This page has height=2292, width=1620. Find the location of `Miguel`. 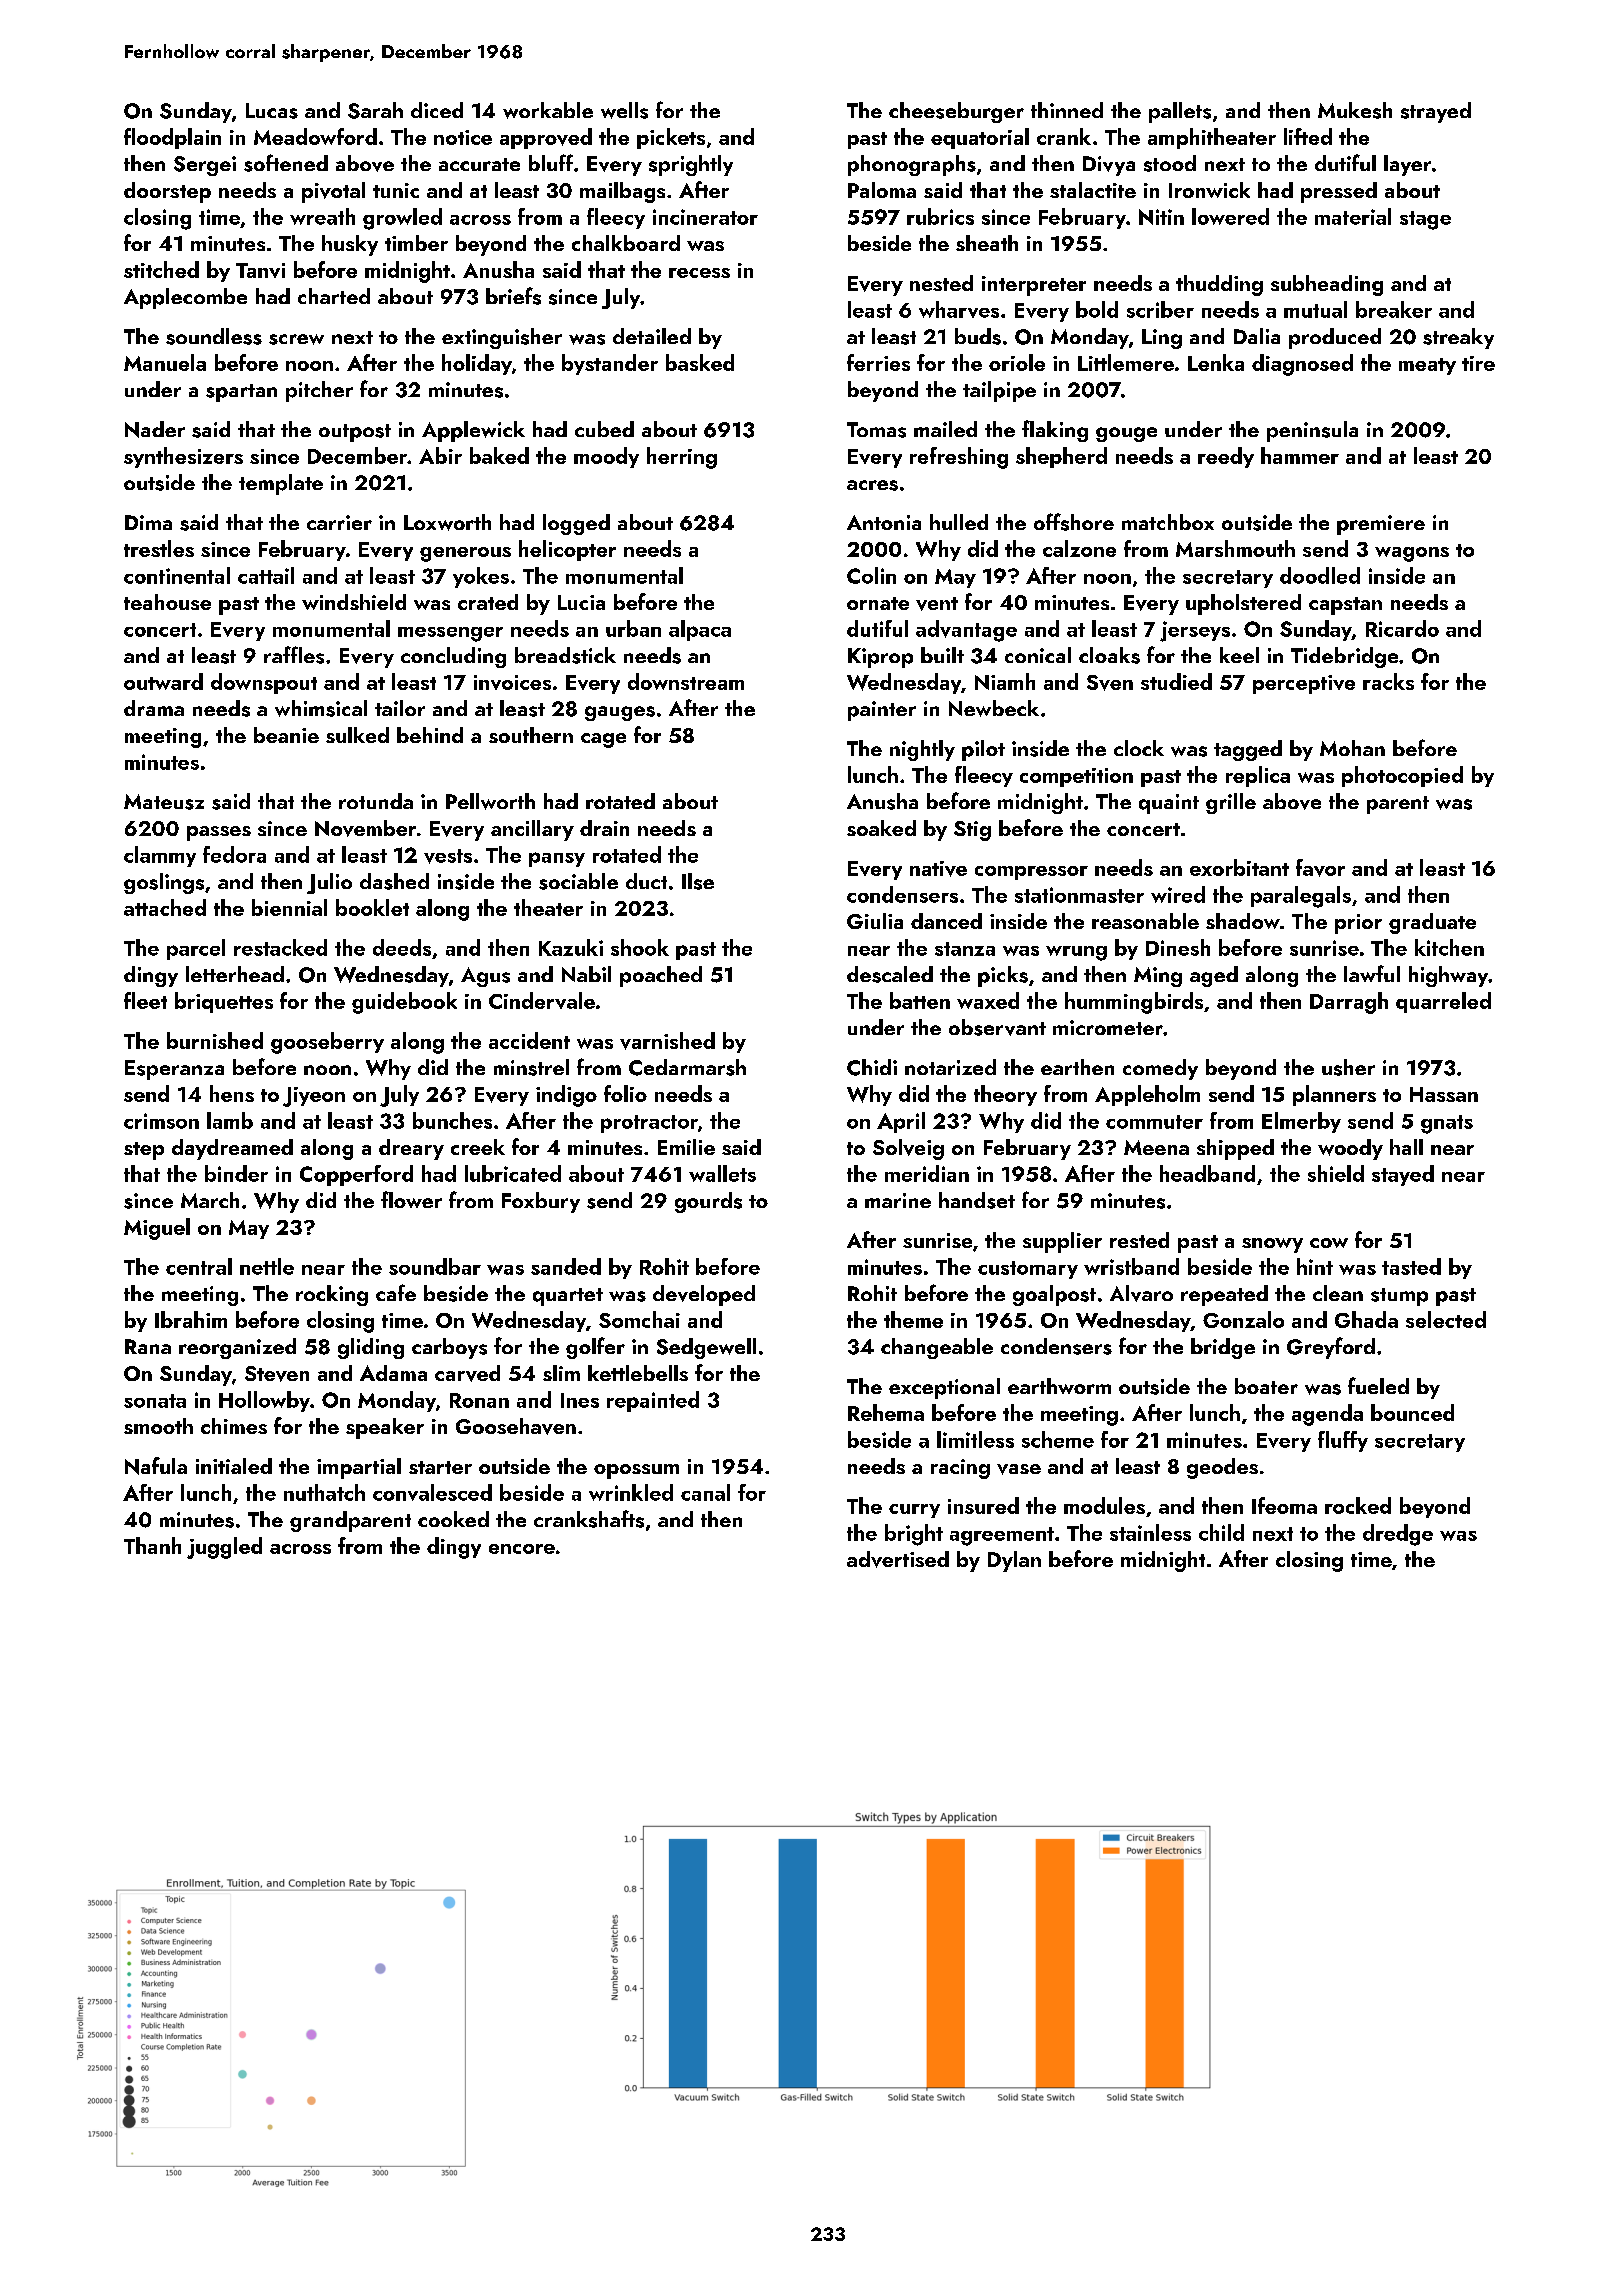

Miguel is located at coordinates (157, 1229).
